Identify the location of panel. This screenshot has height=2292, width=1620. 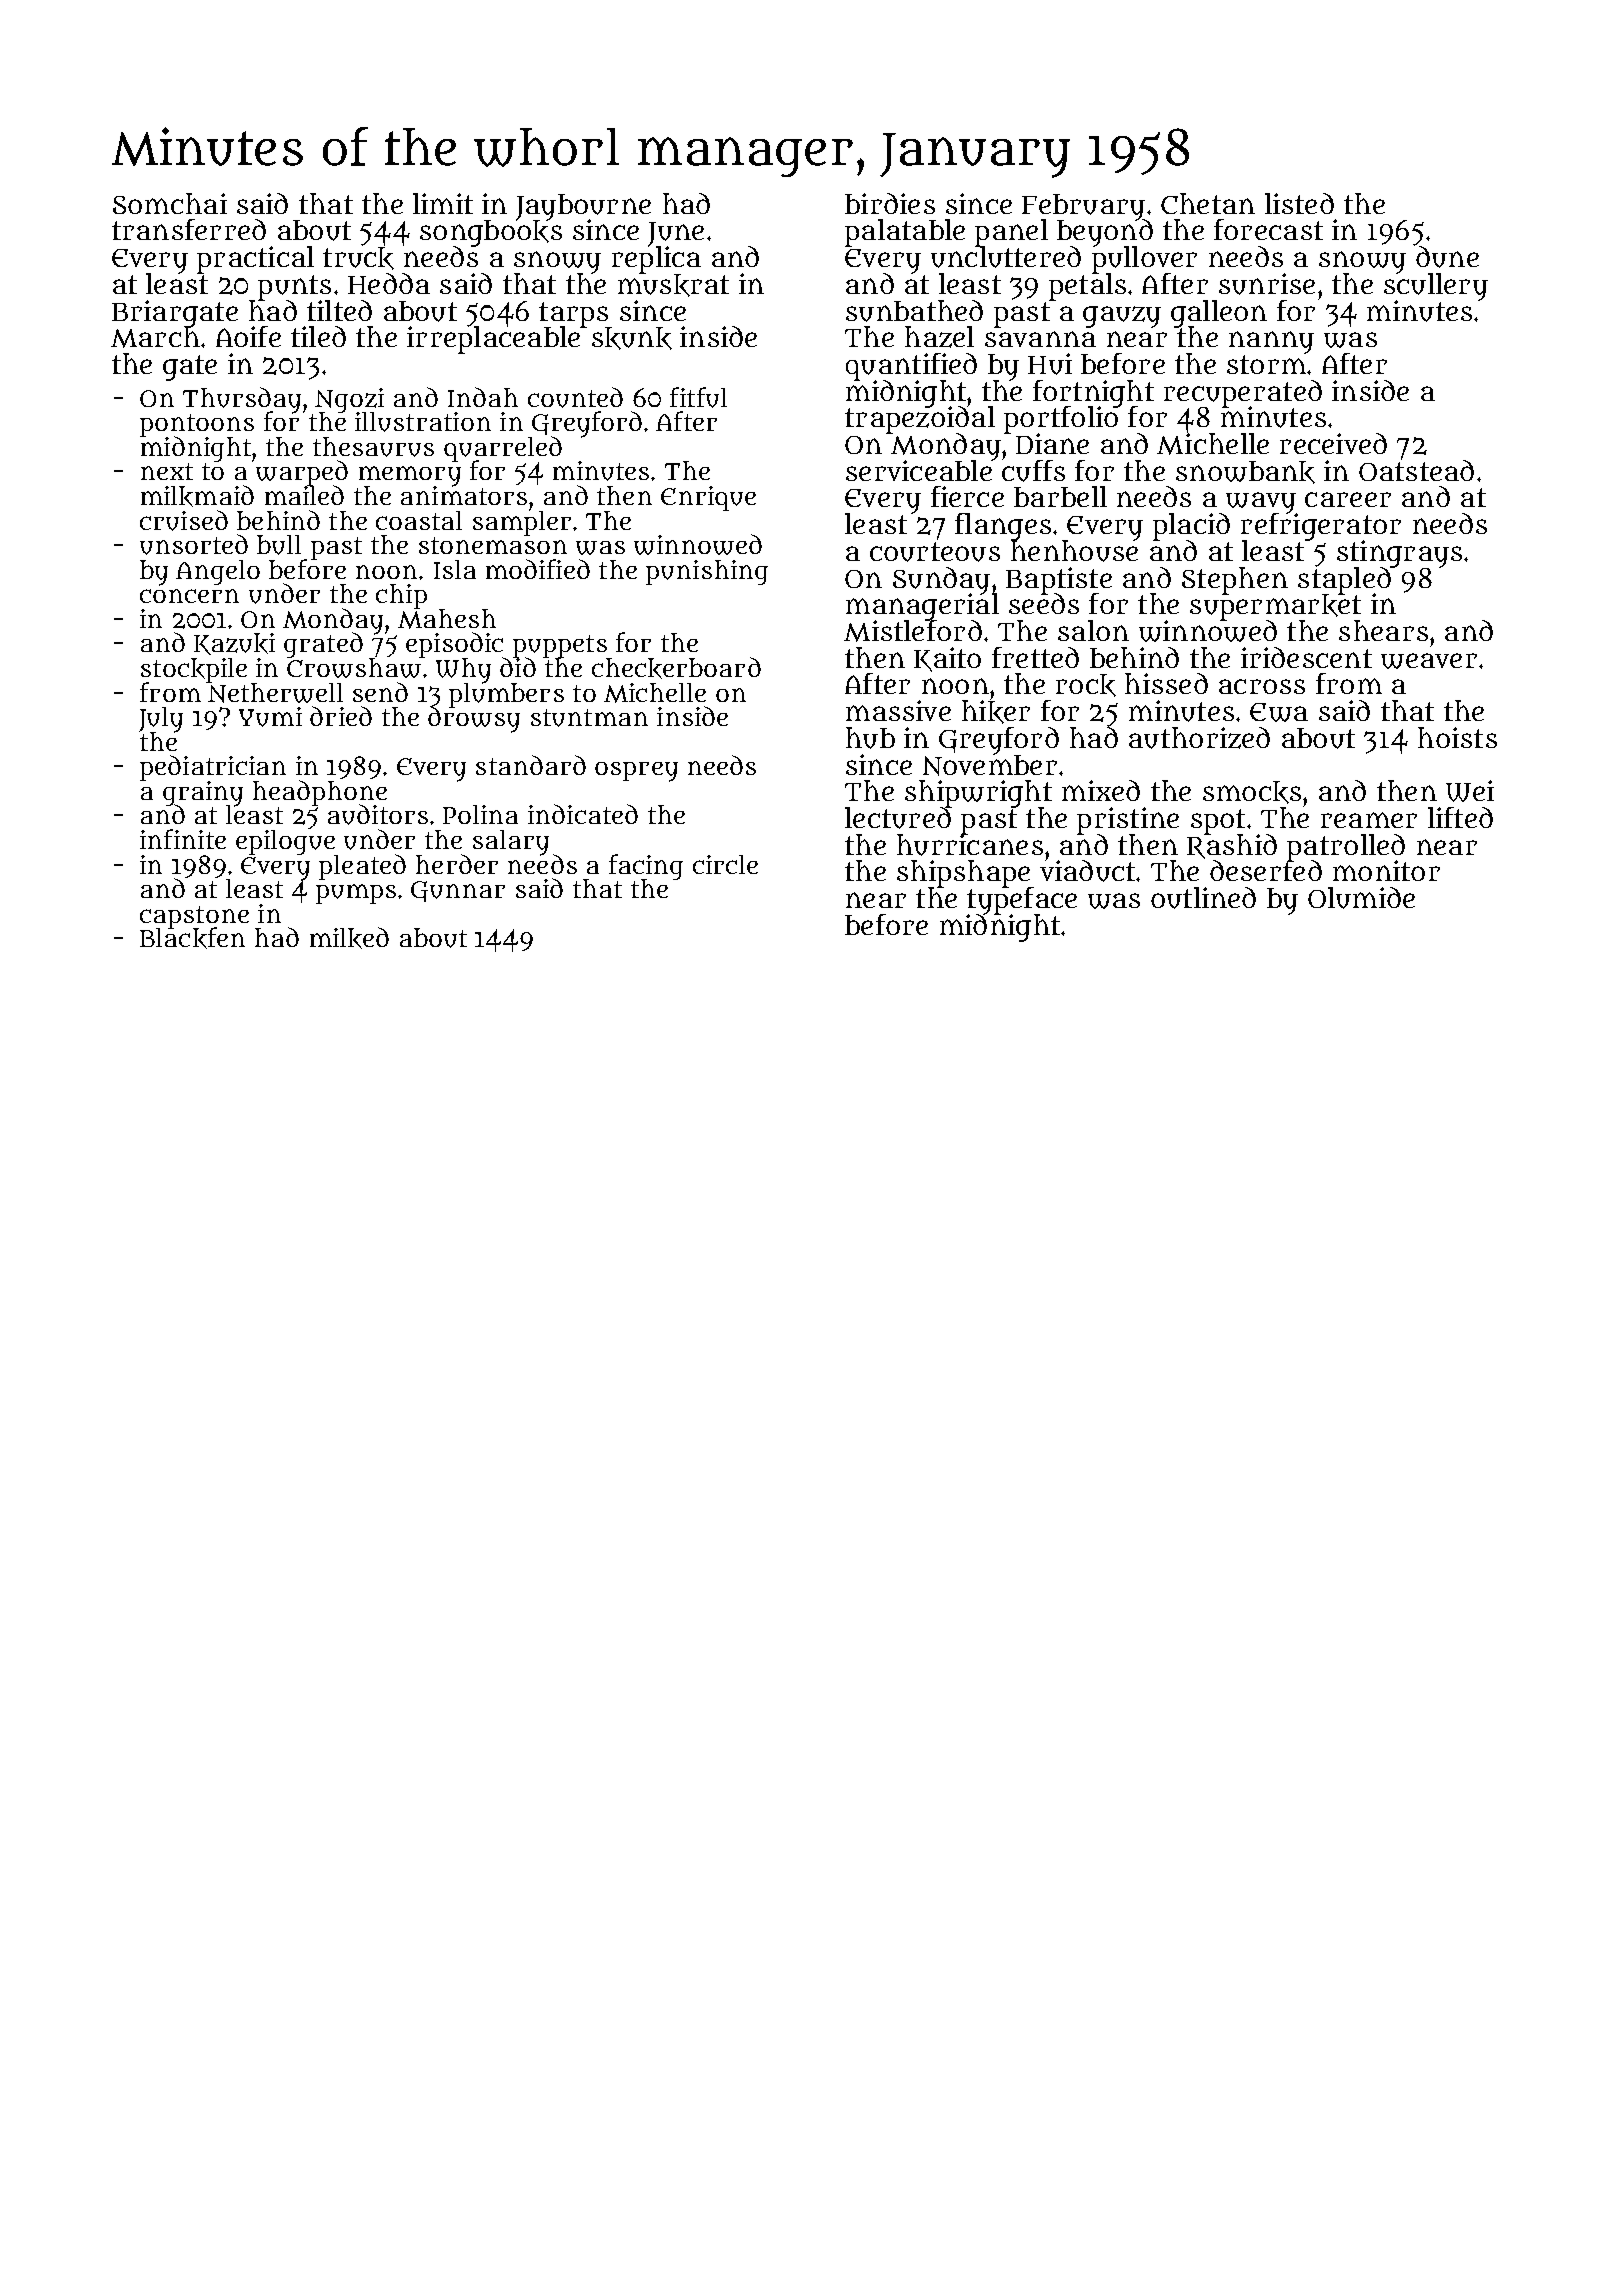
(1011, 233).
